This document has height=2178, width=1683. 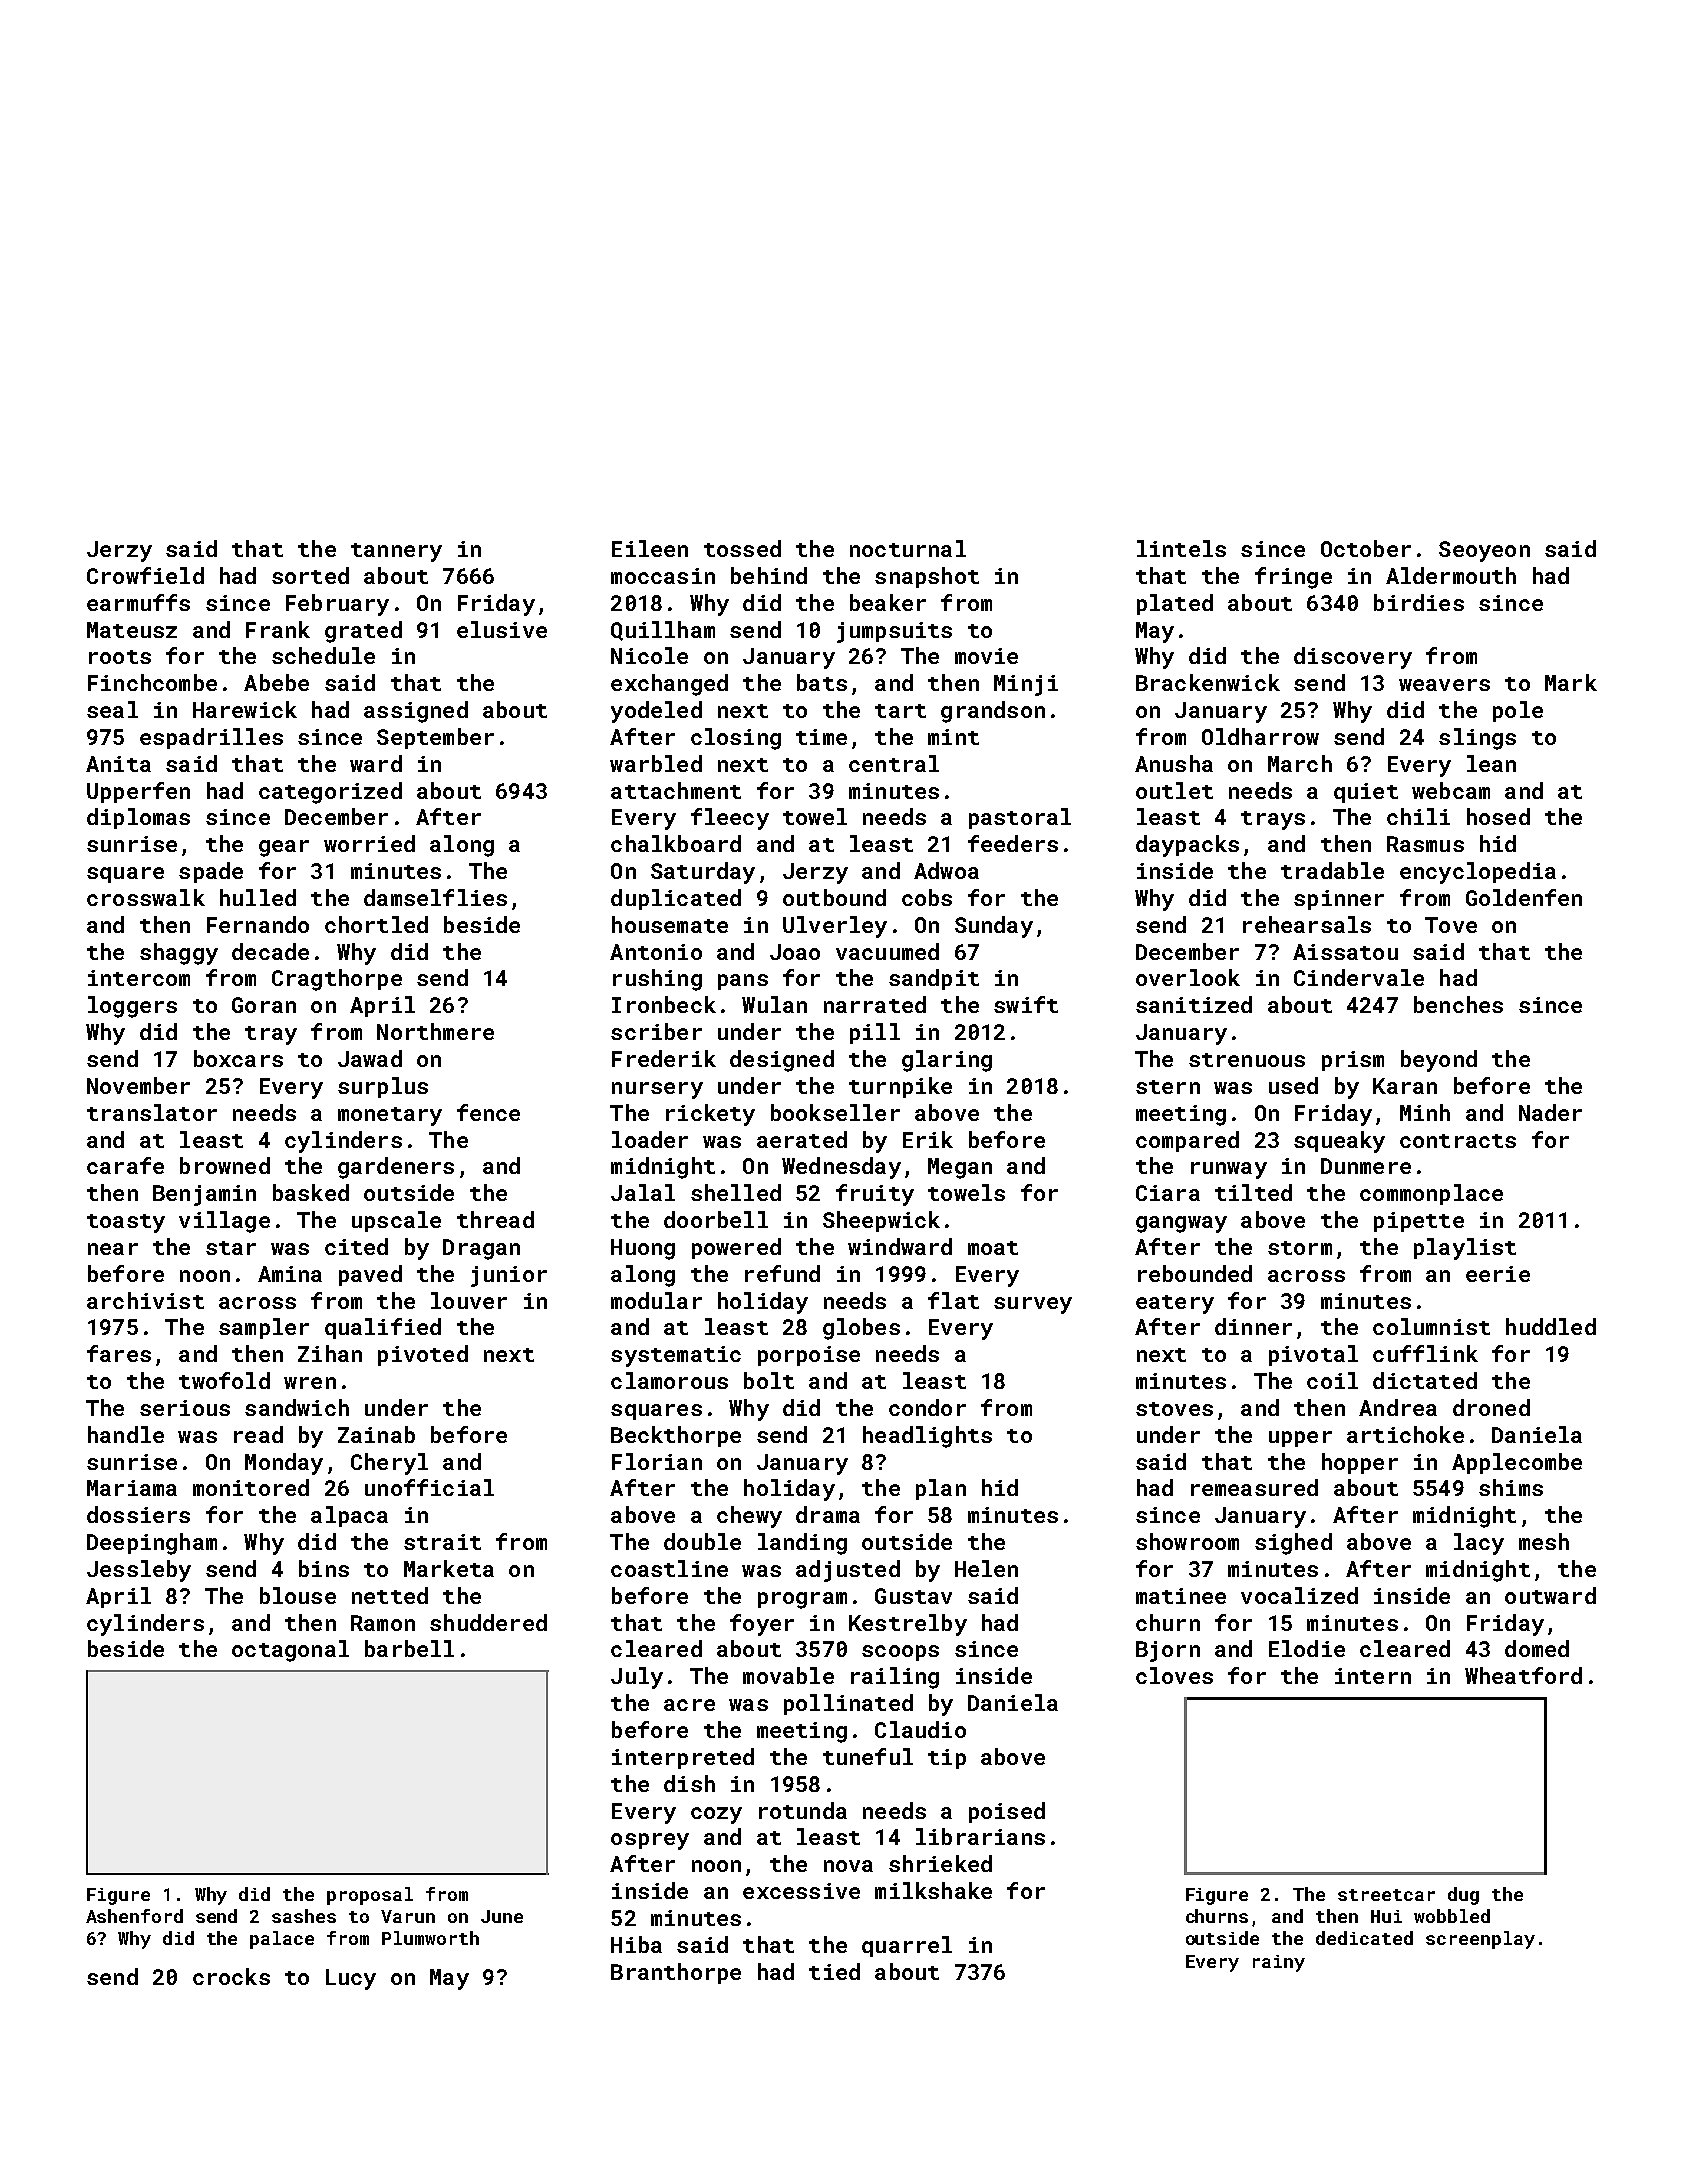 What do you see at coordinates (231, 1976) in the document?
I see `crocks` at bounding box center [231, 1976].
